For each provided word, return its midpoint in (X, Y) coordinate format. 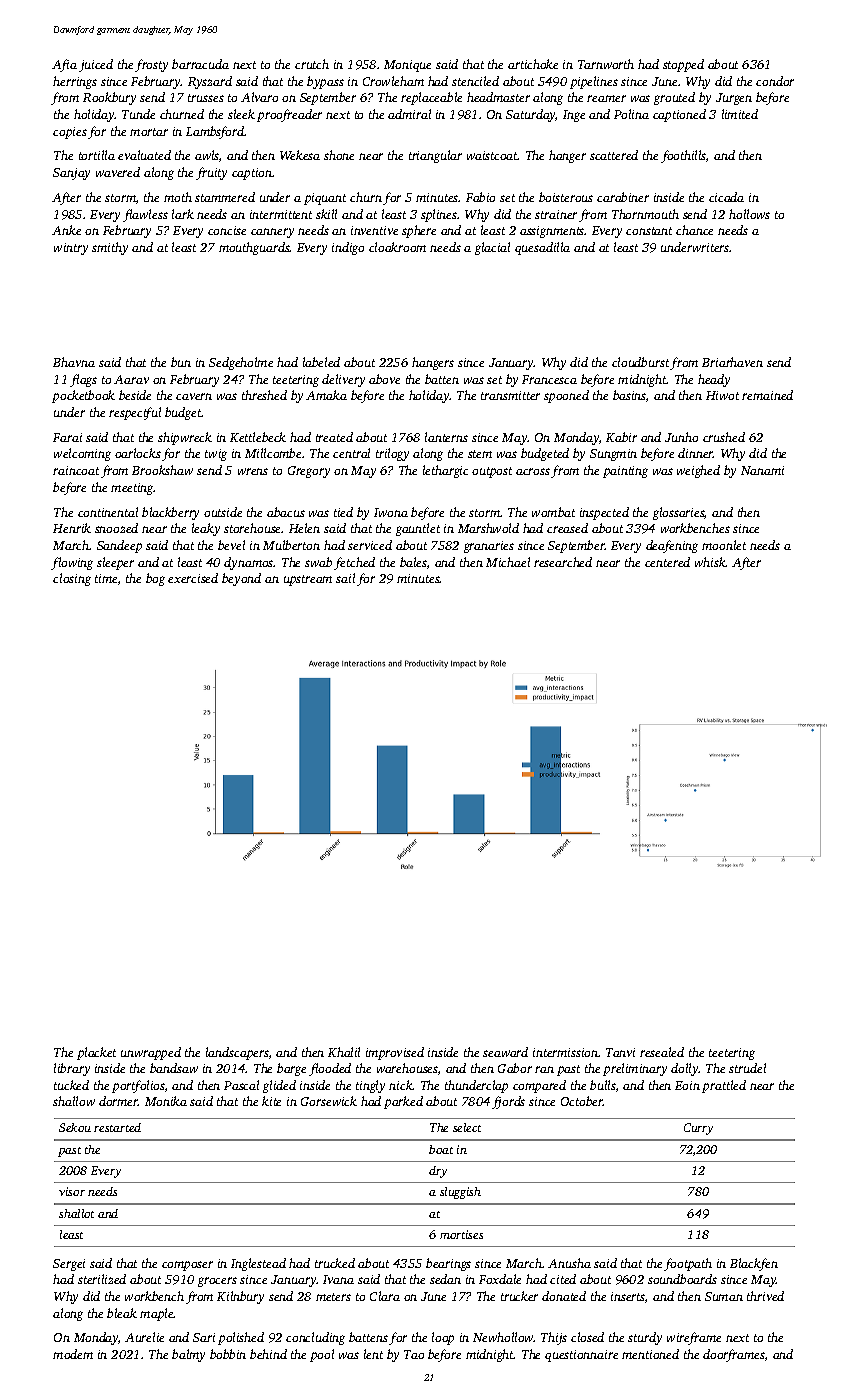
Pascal (241, 1085)
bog (155, 579)
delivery (343, 380)
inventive (374, 230)
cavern (194, 396)
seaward (505, 1052)
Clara (385, 1296)
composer (187, 1266)
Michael (508, 562)
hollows (749, 214)
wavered (118, 172)
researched (563, 562)
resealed (662, 1052)
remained (767, 395)
